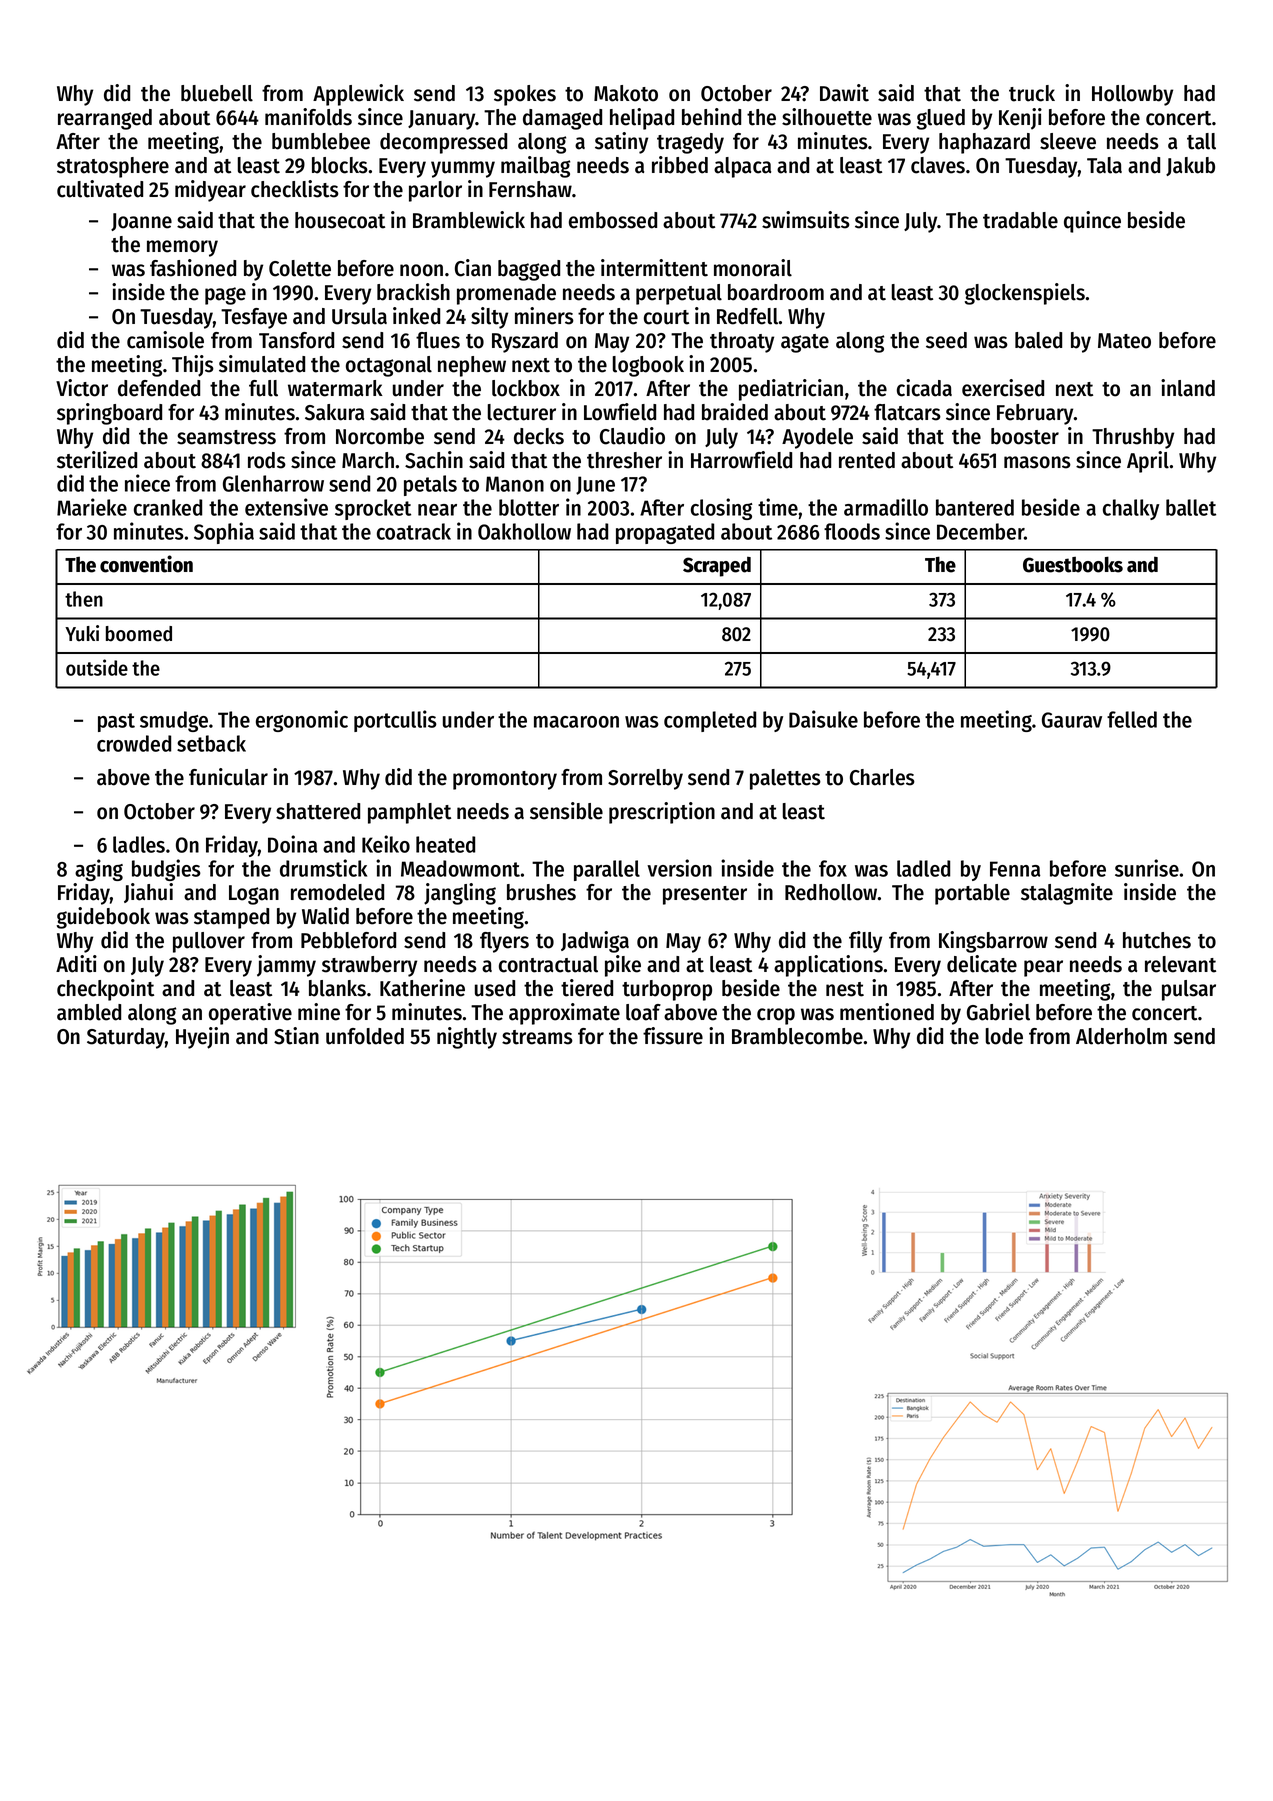  What do you see at coordinates (1124, 341) in the page?
I see `Mateo` at bounding box center [1124, 341].
